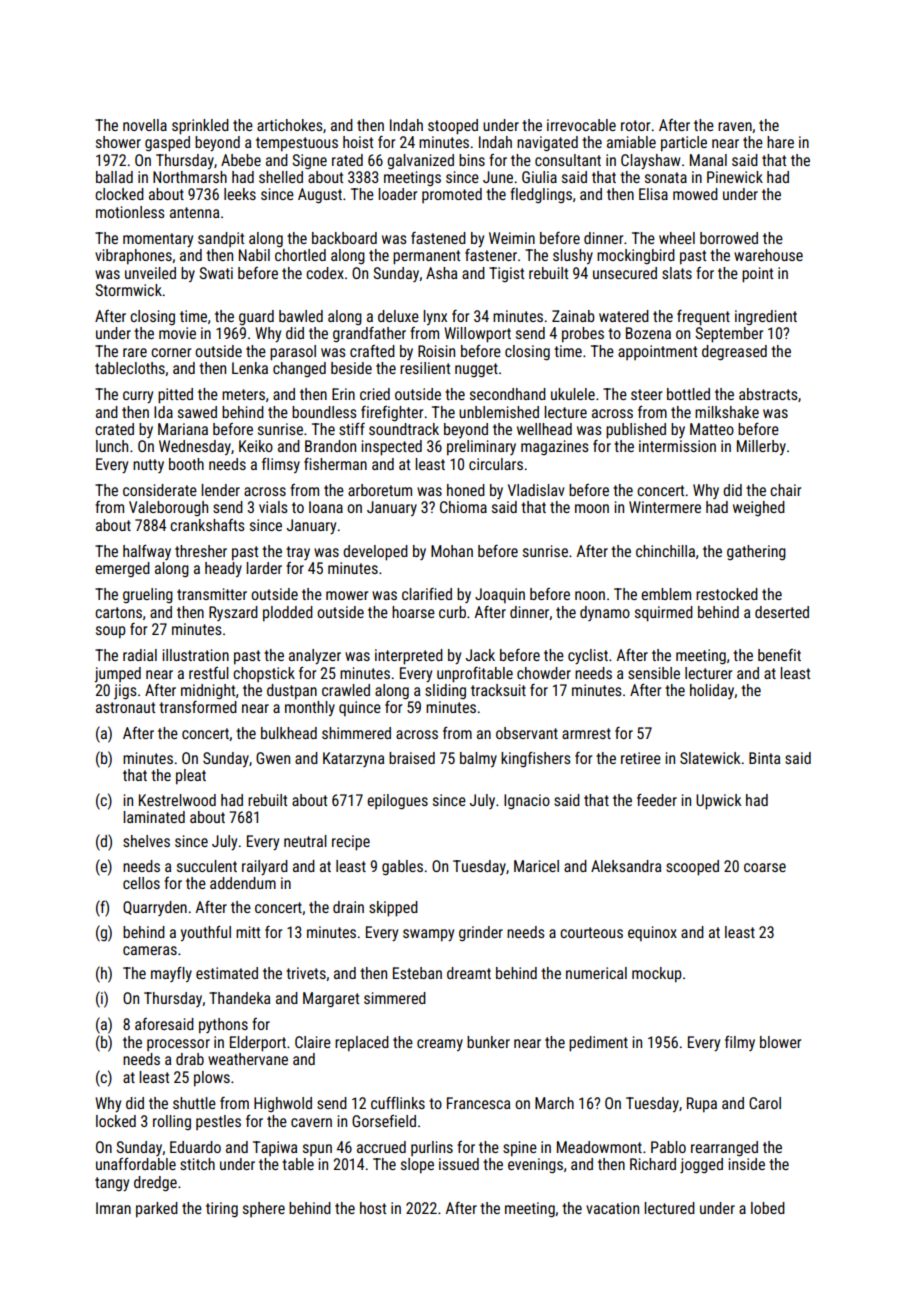 The image size is (908, 1316). Describe the element at coordinates (688, 394) in the screenshot. I see `bottled` at that location.
